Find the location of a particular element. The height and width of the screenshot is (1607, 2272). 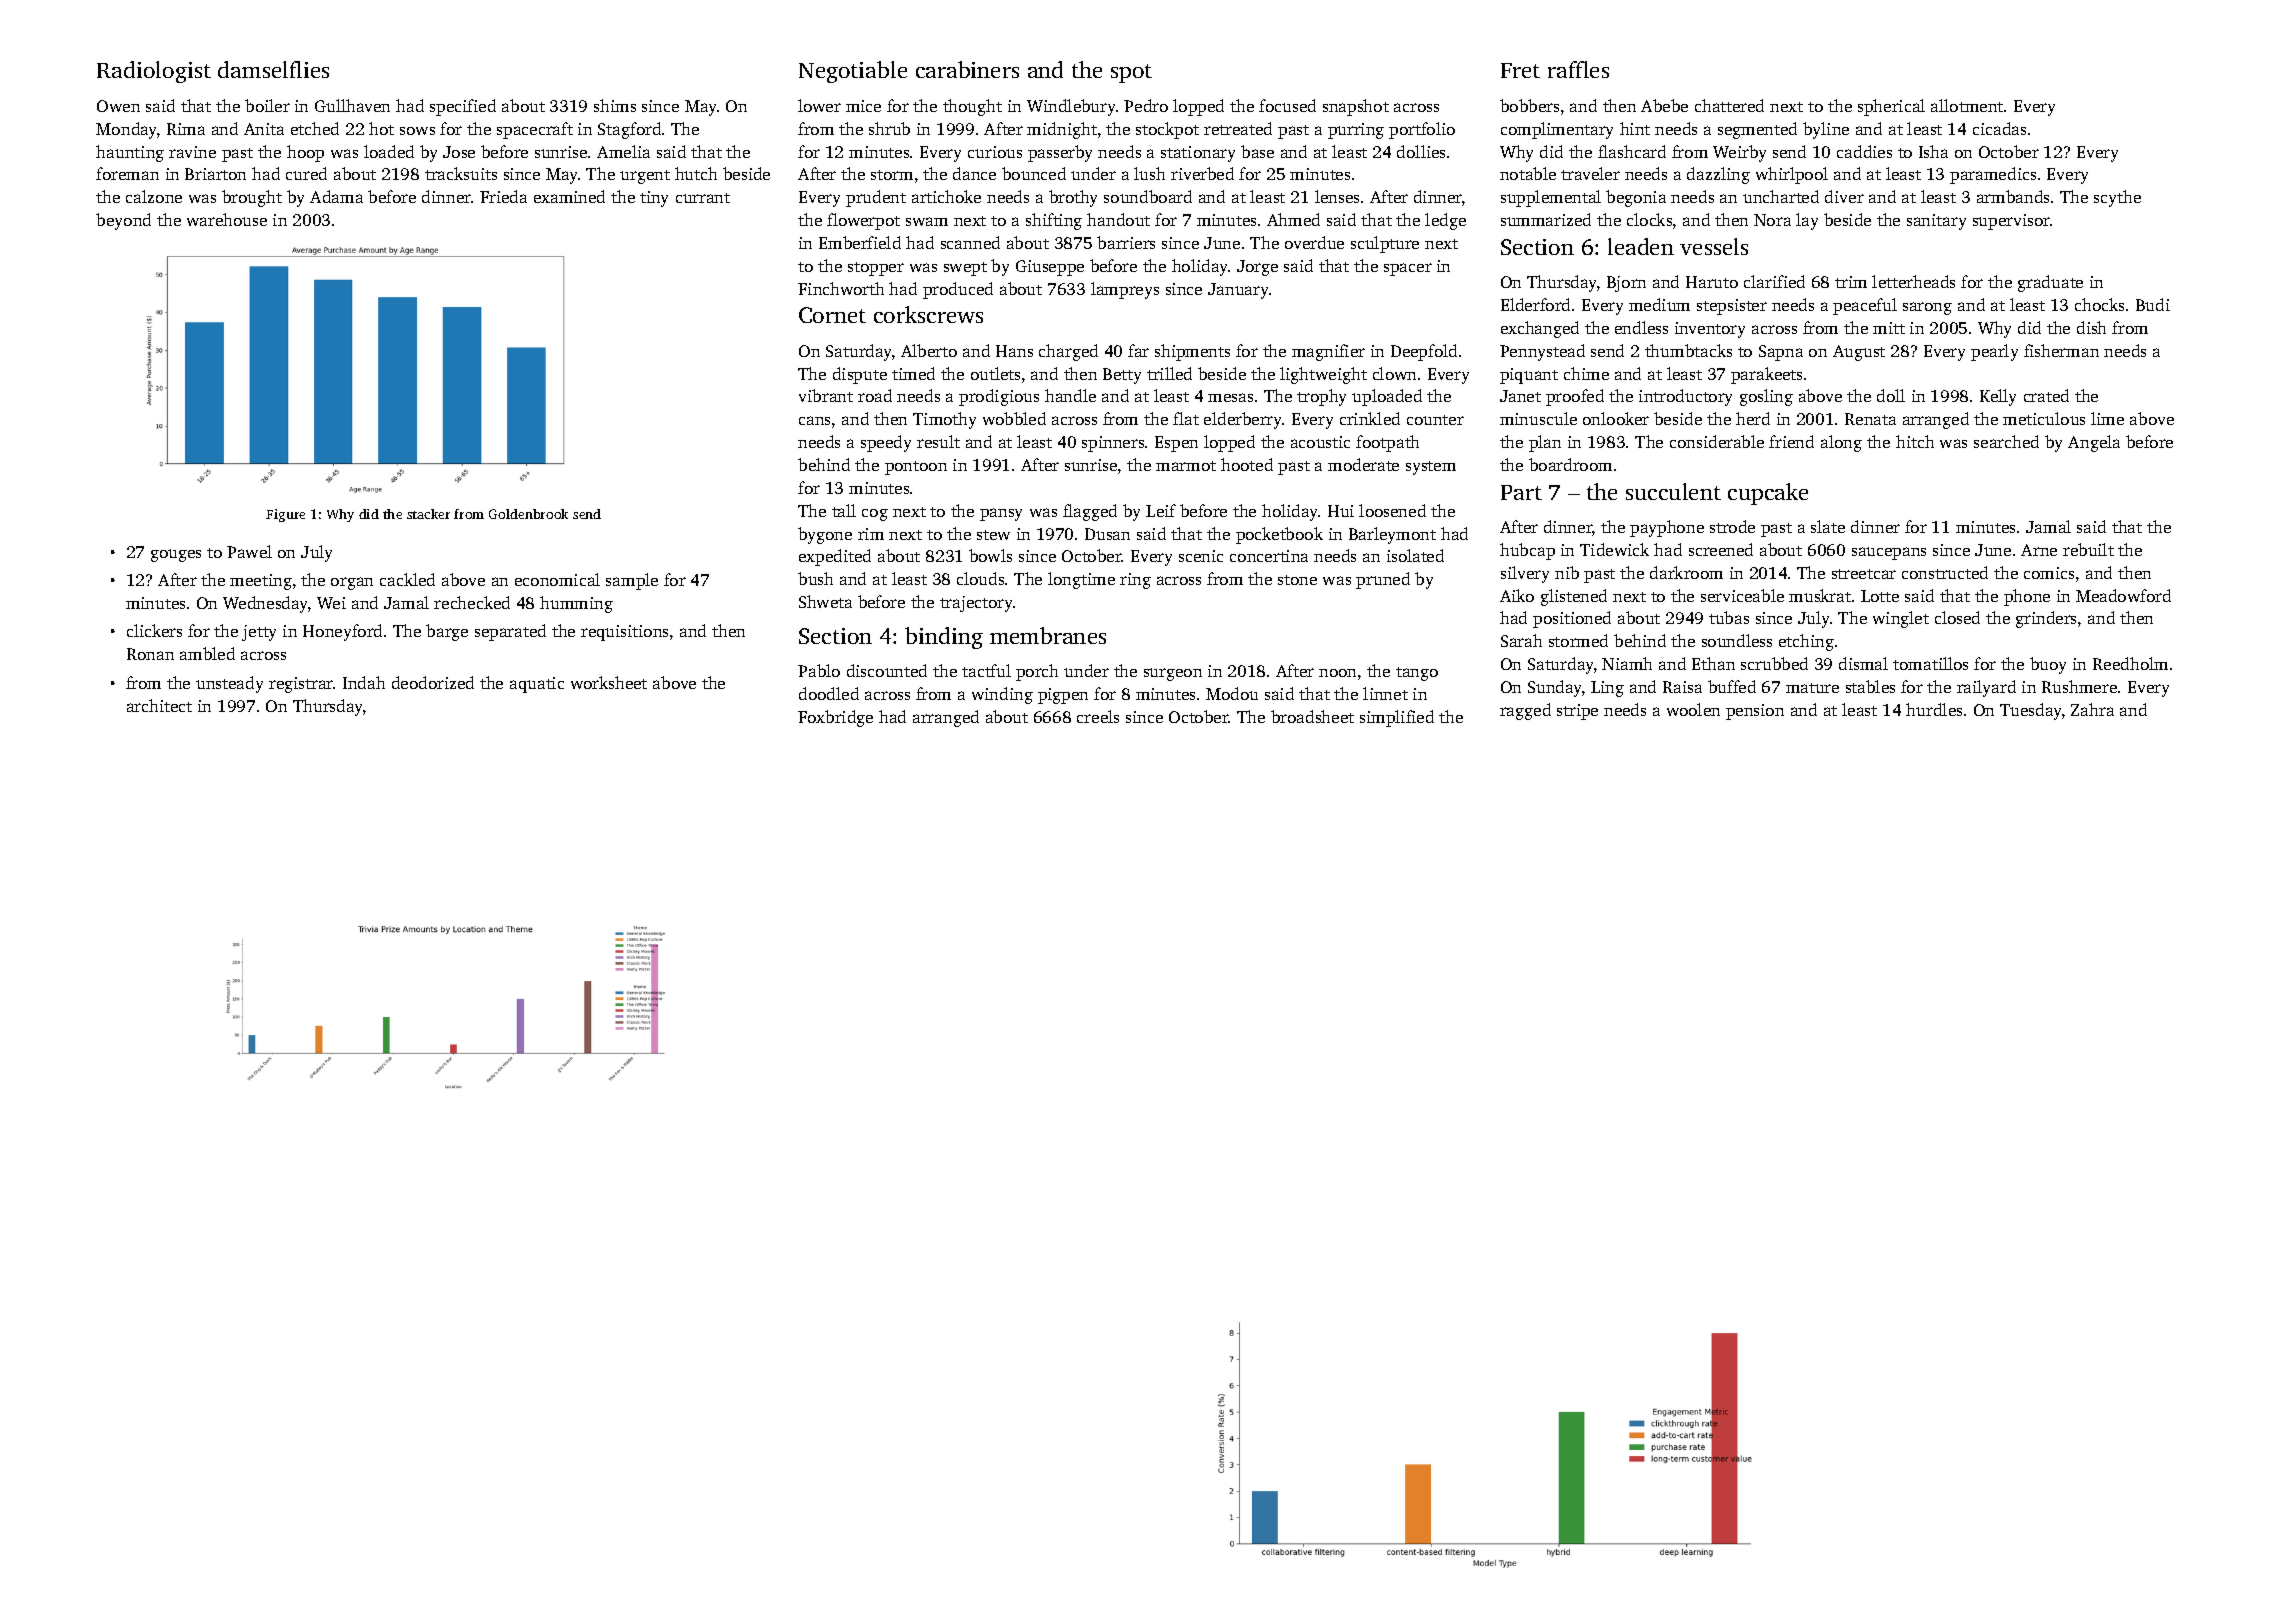

Jorge is located at coordinates (1257, 268).
